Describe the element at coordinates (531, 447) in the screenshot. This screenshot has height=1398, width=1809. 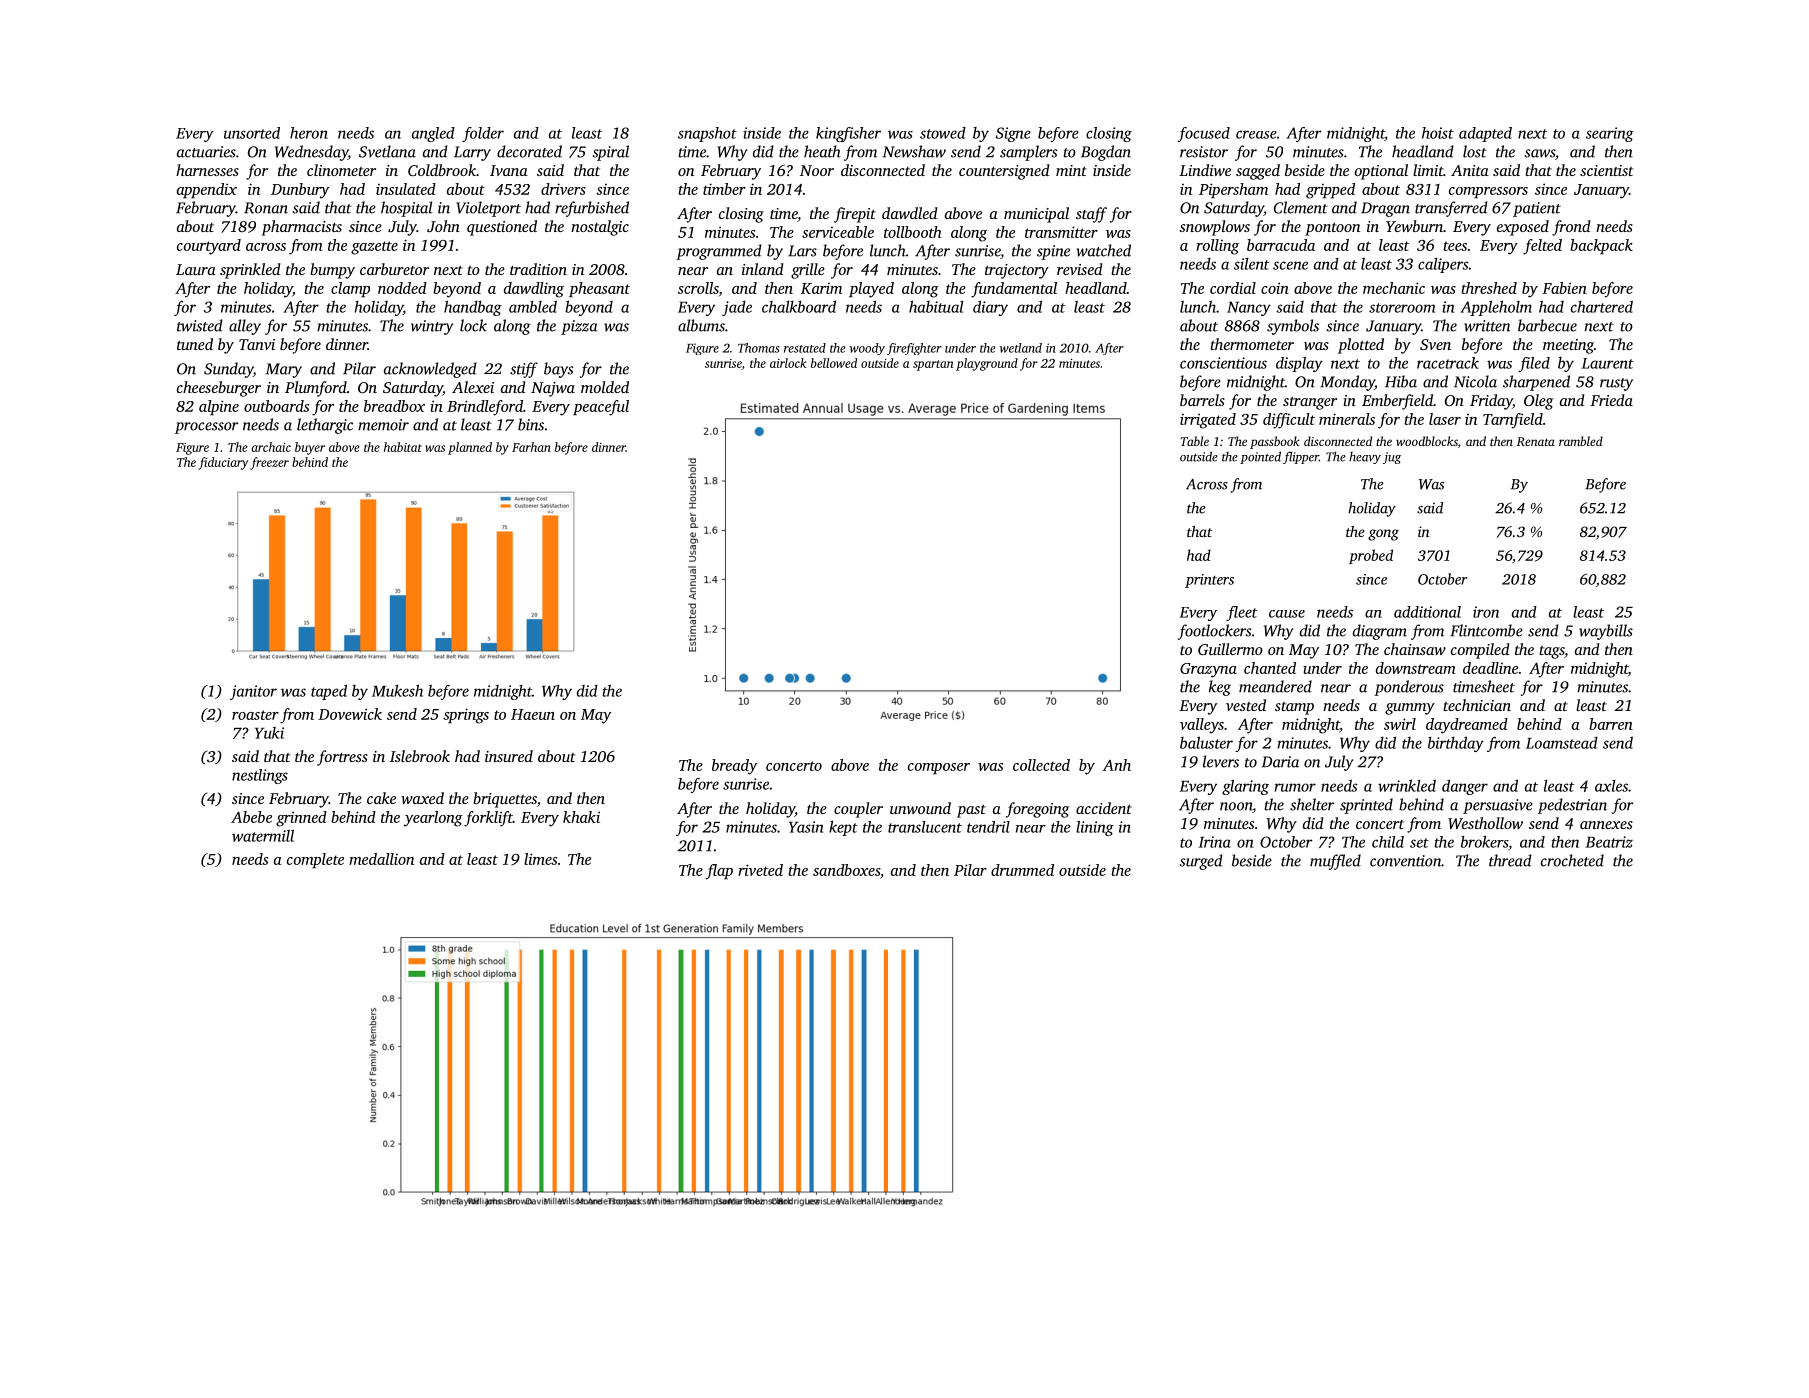
I see `Farhan` at that location.
